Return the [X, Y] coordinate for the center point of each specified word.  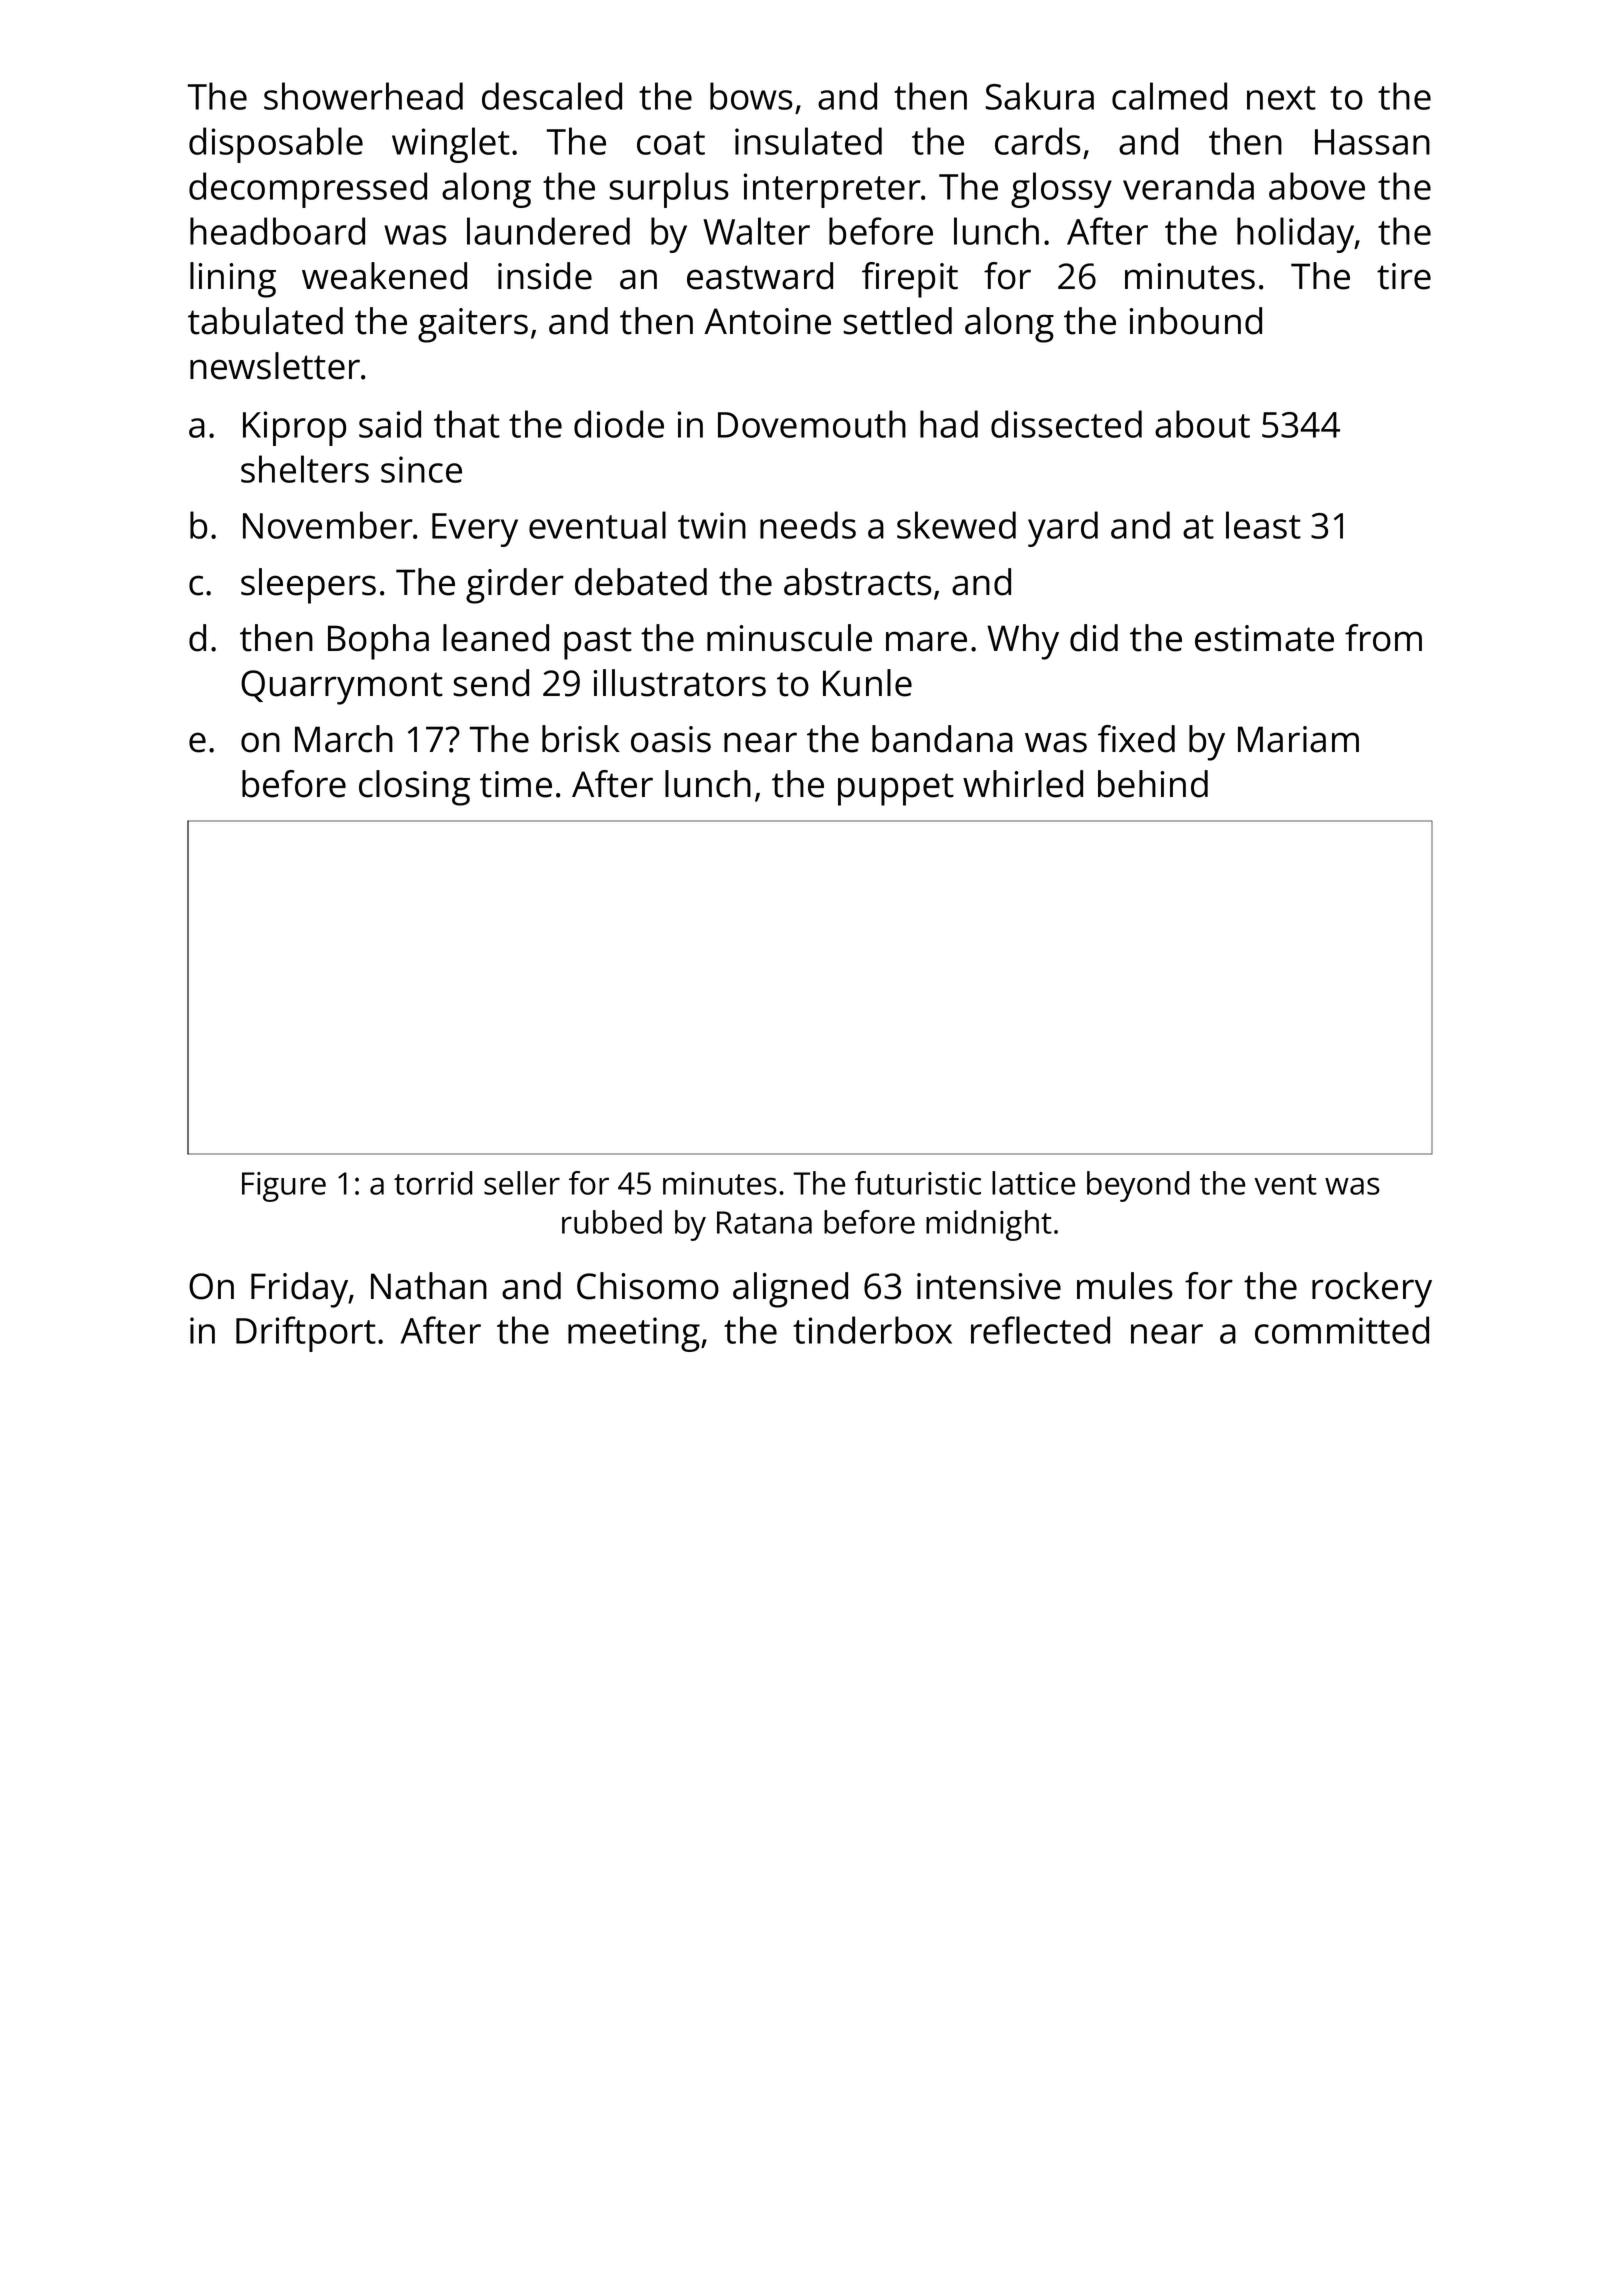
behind [1153, 784]
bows [751, 96]
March [344, 739]
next [1281, 98]
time [516, 784]
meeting [634, 1334]
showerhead [363, 96]
